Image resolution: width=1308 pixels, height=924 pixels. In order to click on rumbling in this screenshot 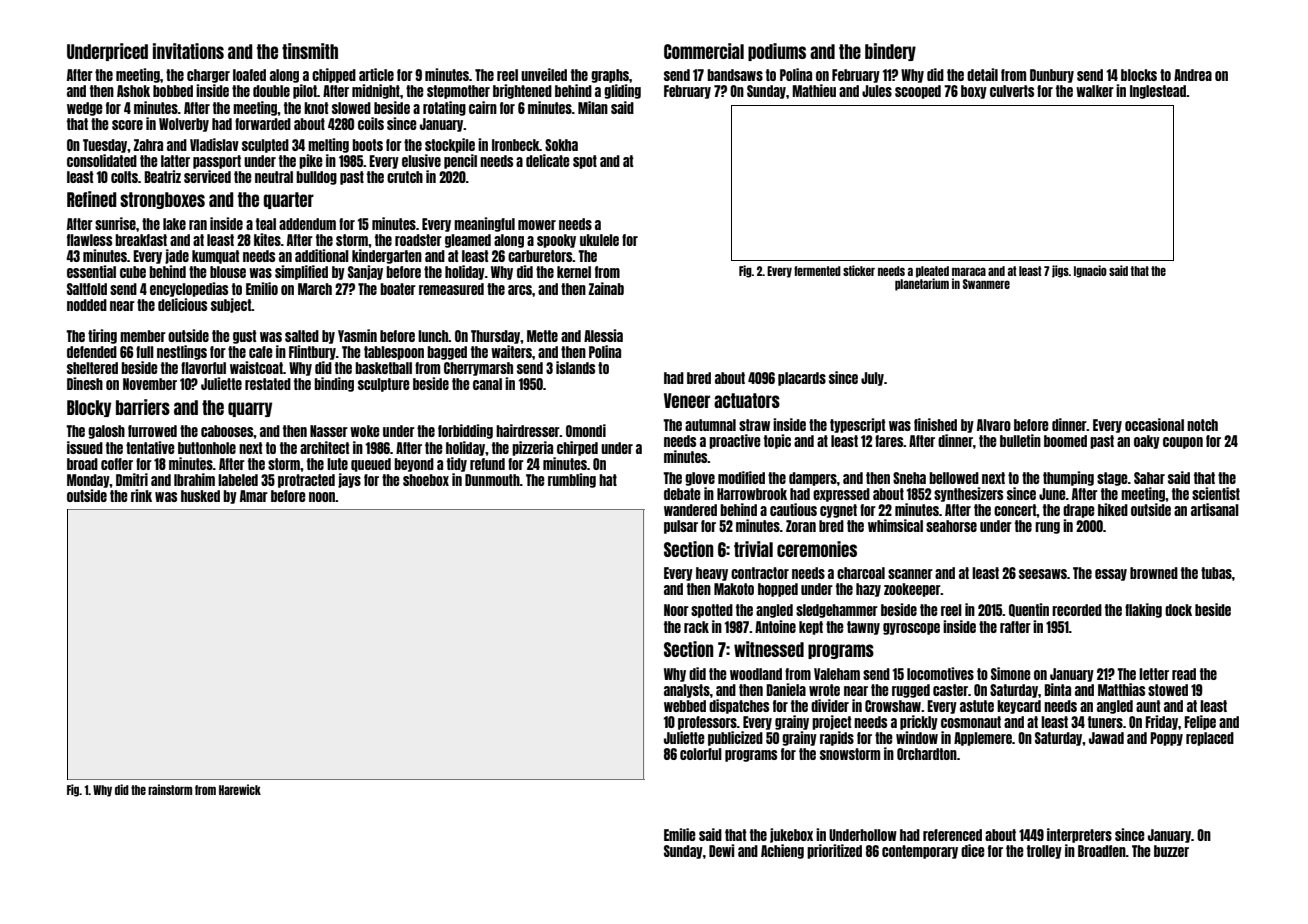, I will do `click(572, 480)`.
